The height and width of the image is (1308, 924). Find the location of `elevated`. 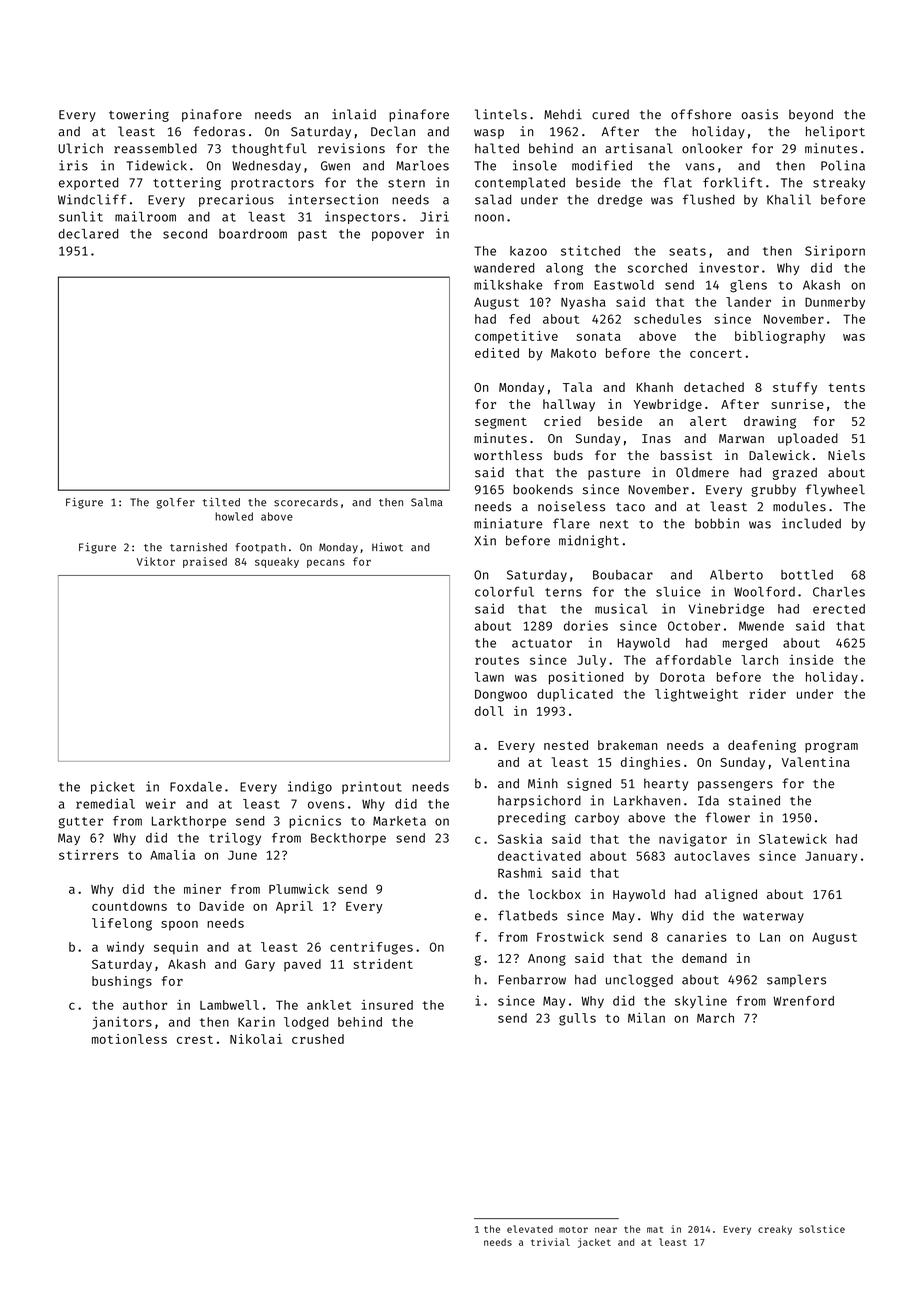

elevated is located at coordinates (530, 1229).
